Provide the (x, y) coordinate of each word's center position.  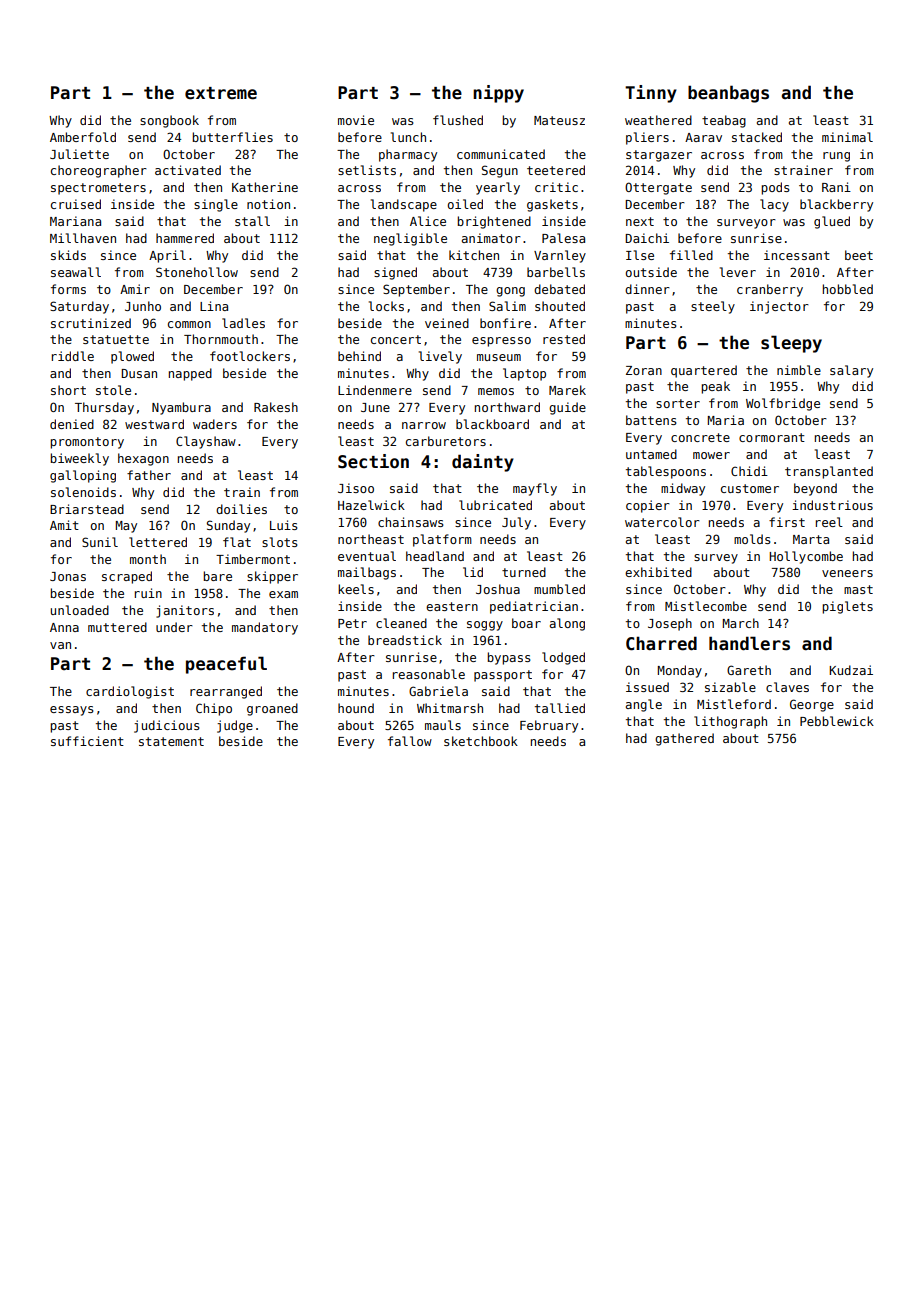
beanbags (728, 94)
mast (858, 589)
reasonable (429, 674)
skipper (272, 577)
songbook (169, 121)
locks (386, 306)
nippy (498, 94)
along (567, 624)
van (60, 645)
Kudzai (851, 670)
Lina (214, 306)
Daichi (647, 238)
